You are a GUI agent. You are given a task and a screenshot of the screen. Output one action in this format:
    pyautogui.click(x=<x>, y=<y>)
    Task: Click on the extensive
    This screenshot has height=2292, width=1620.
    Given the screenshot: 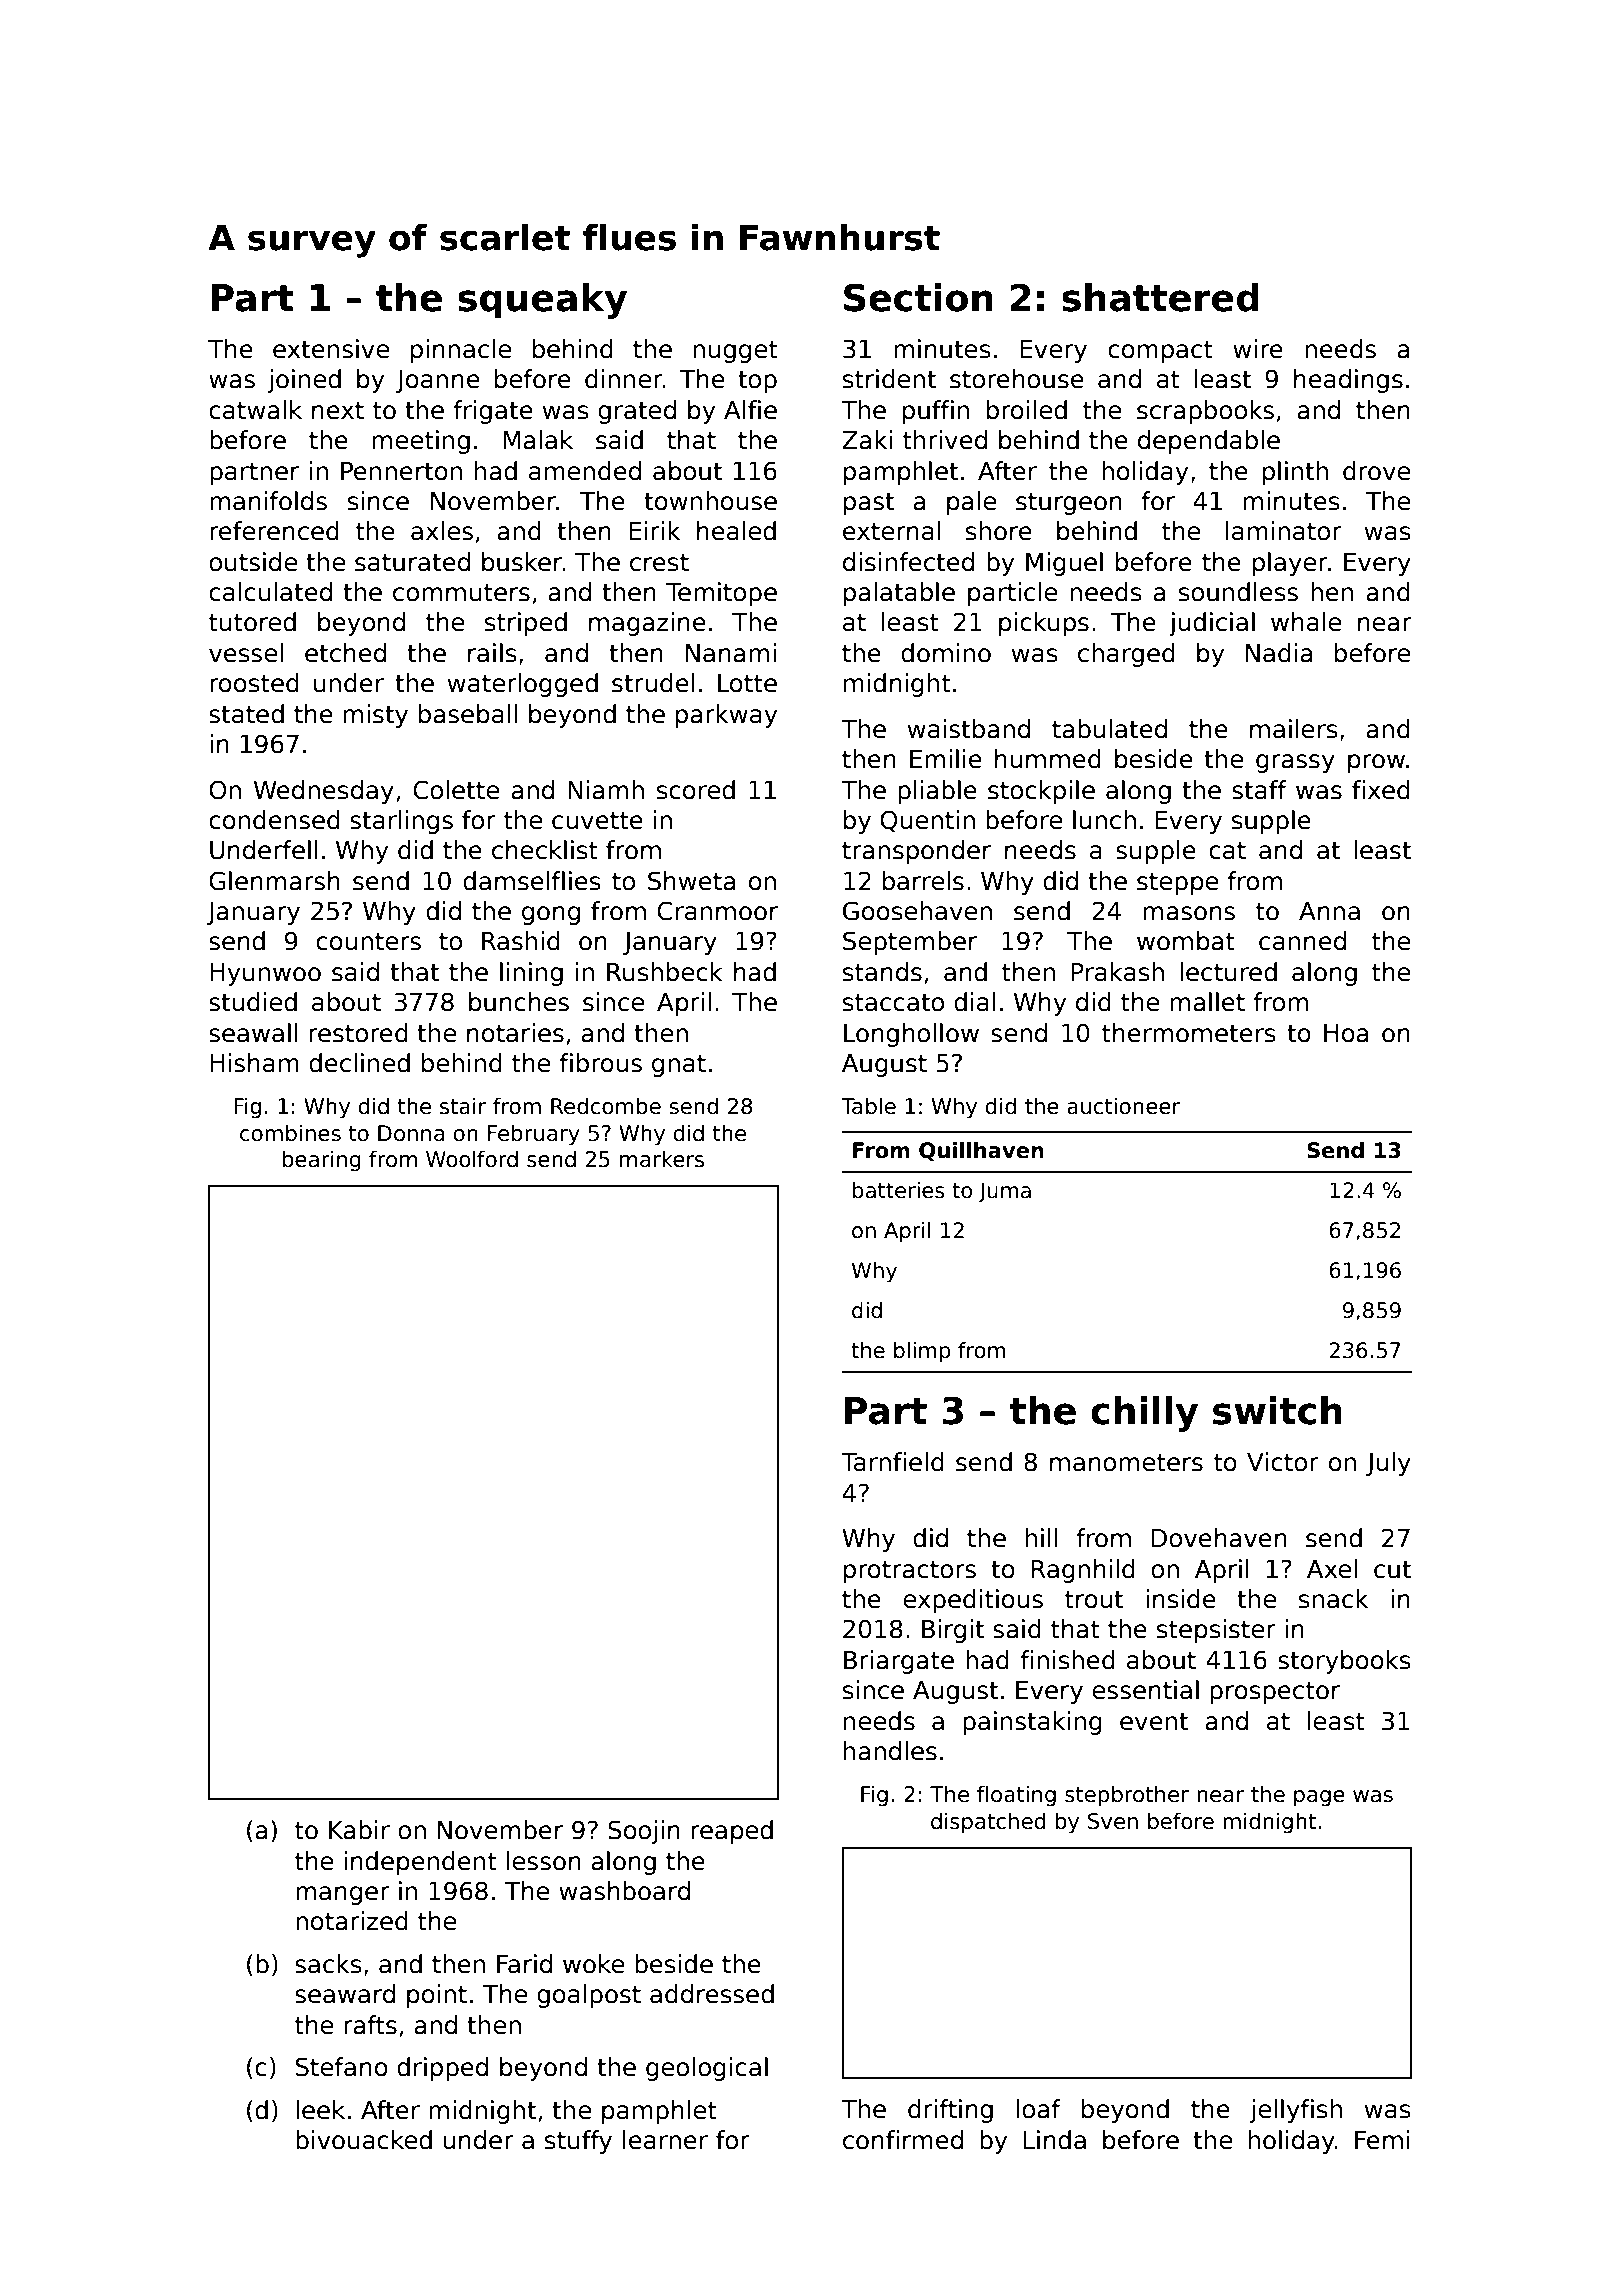 What is the action you would take?
    pyautogui.click(x=331, y=349)
